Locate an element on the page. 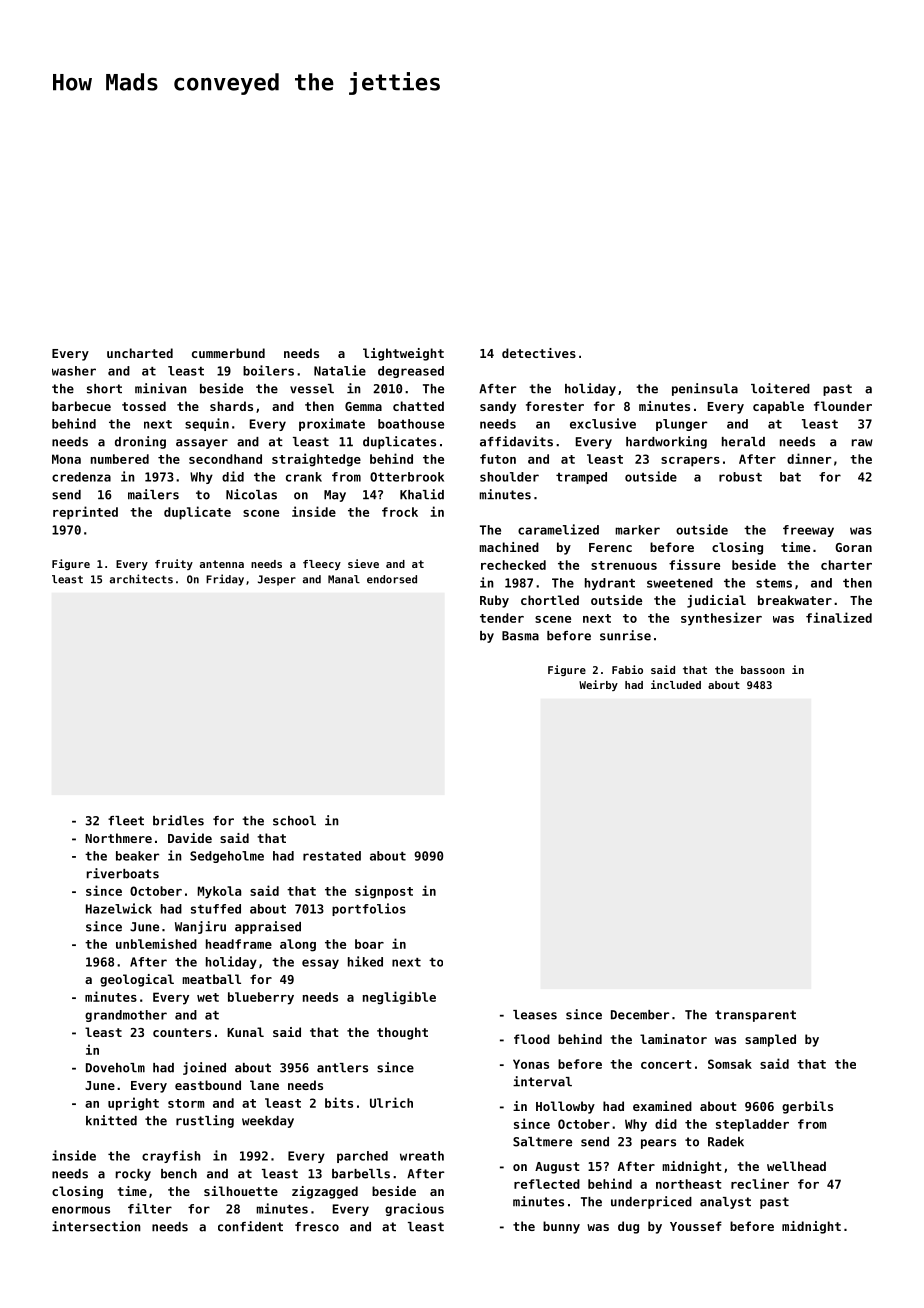  restated is located at coordinates (332, 856).
